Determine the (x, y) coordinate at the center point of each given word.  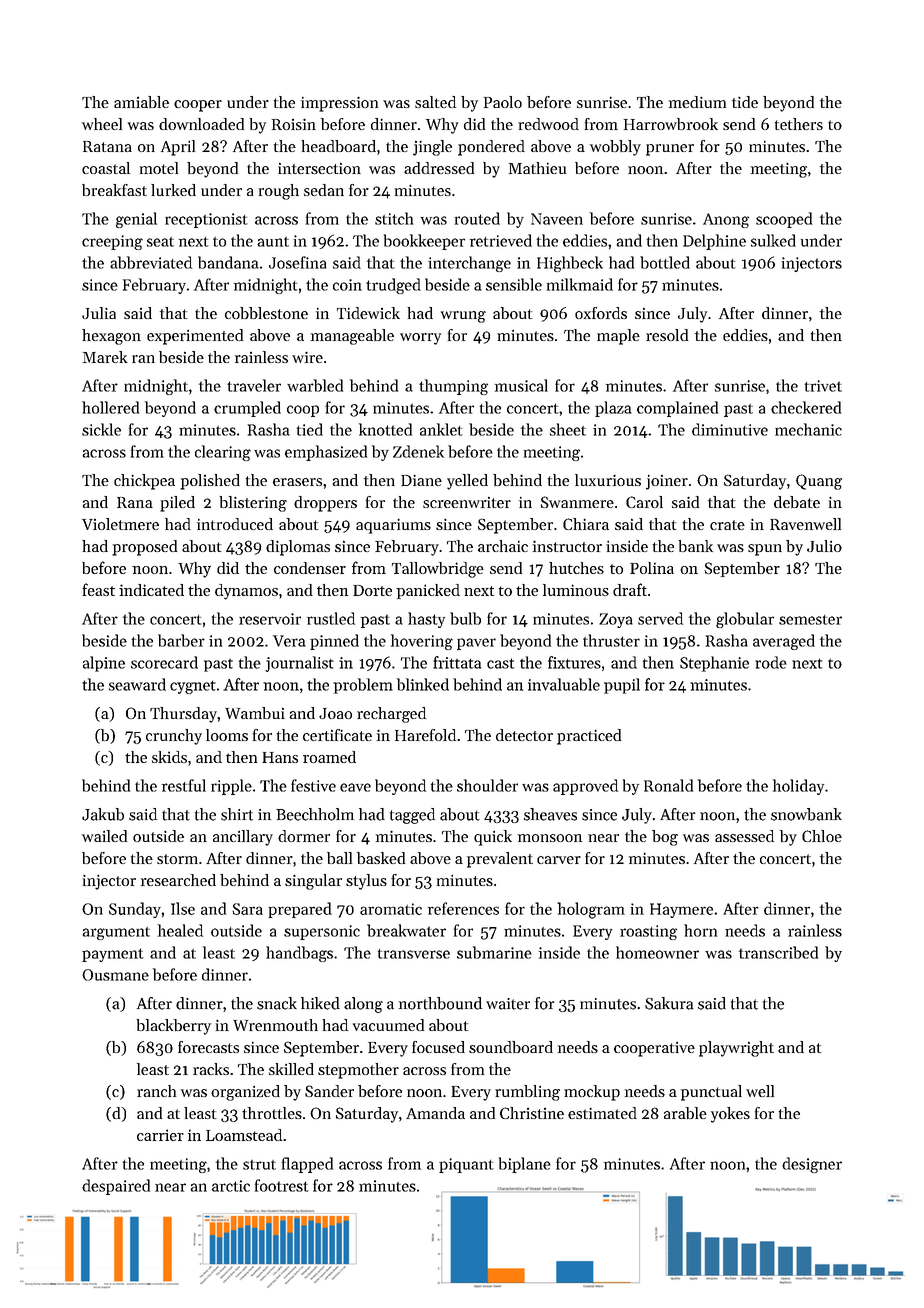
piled (177, 504)
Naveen (557, 219)
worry (420, 339)
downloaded (201, 124)
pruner (670, 150)
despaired (116, 1187)
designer (812, 1165)
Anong (726, 220)
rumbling (527, 1093)
